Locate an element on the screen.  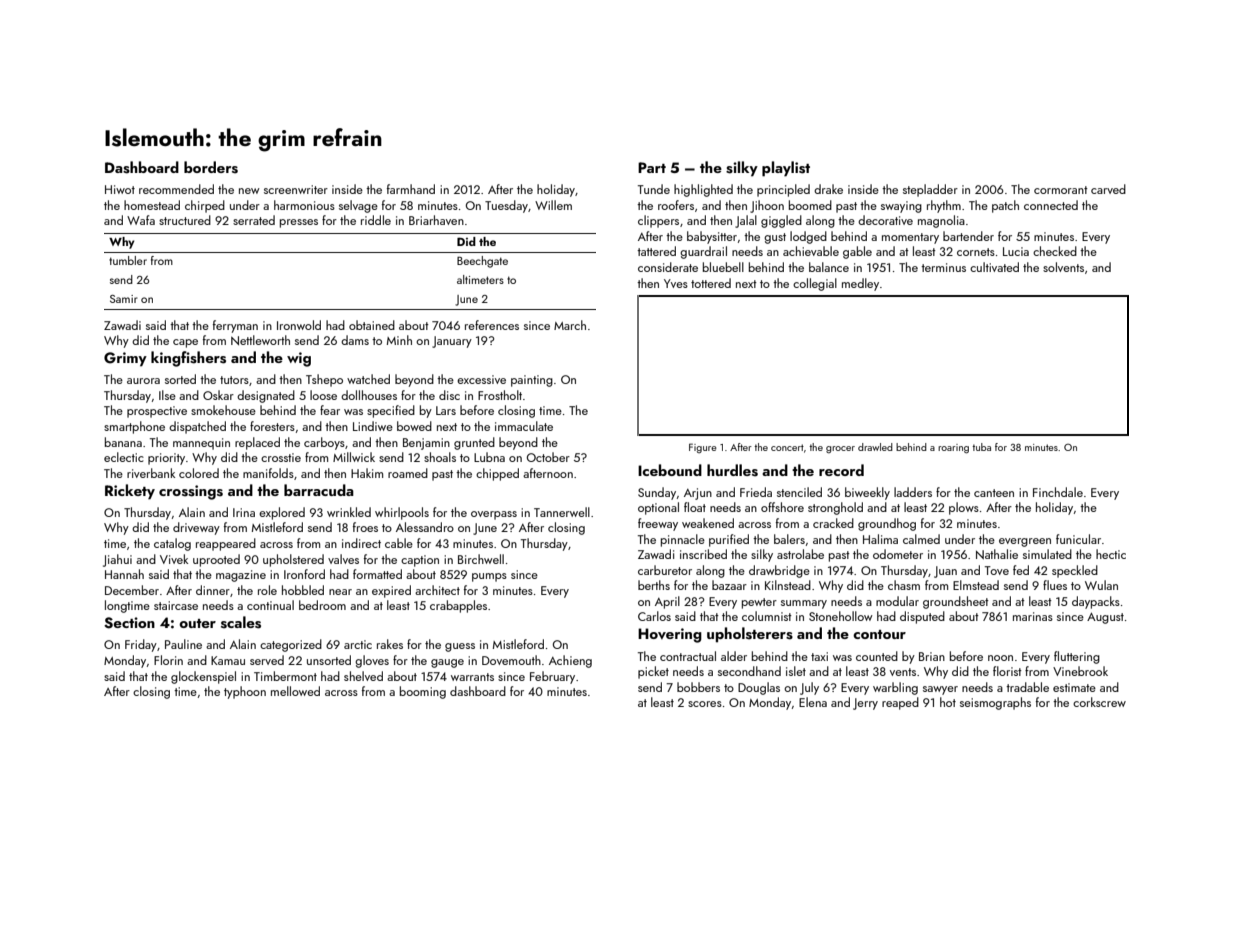
plows is located at coordinates (964, 508).
